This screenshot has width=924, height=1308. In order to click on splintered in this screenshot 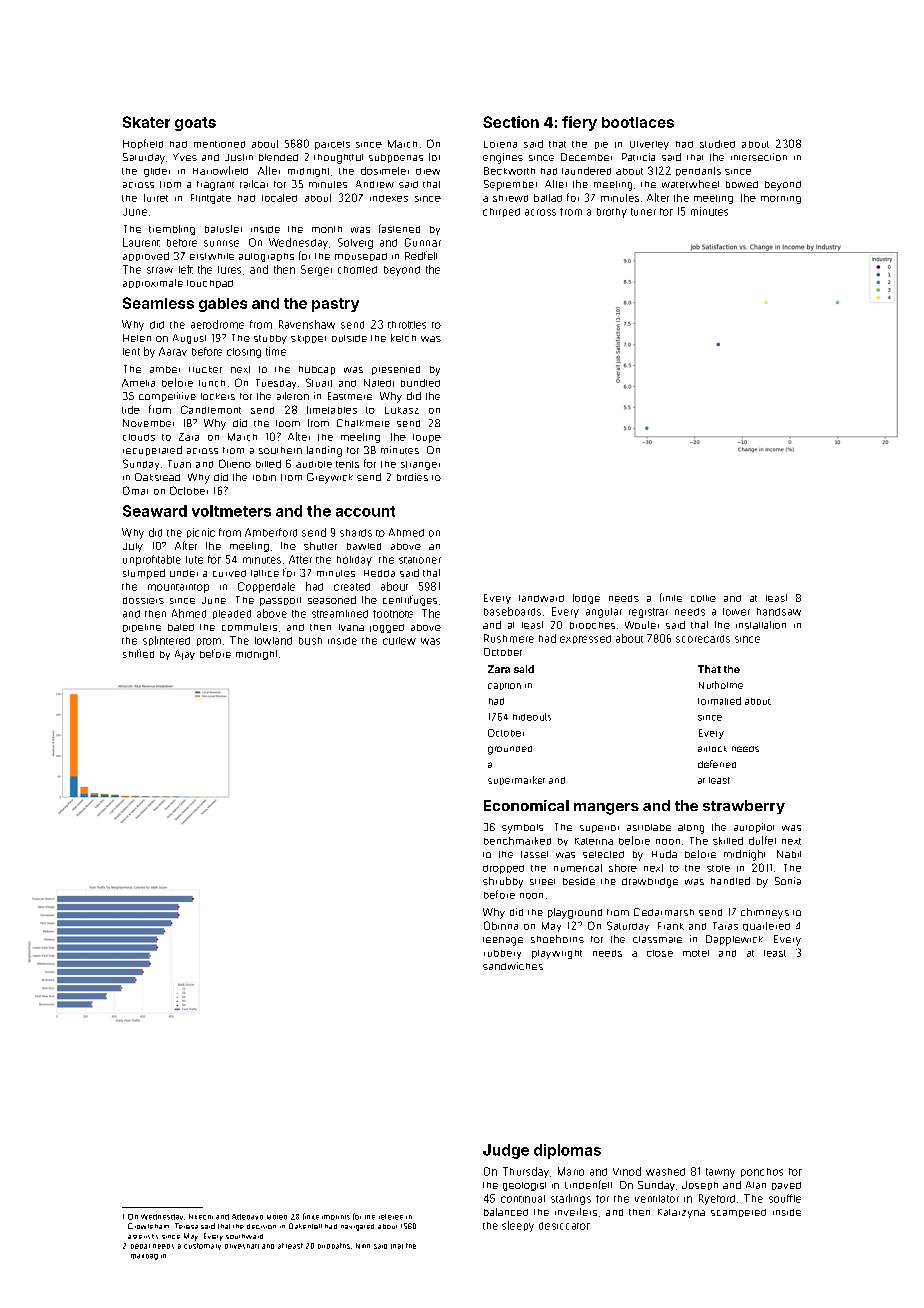, I will do `click(166, 641)`.
